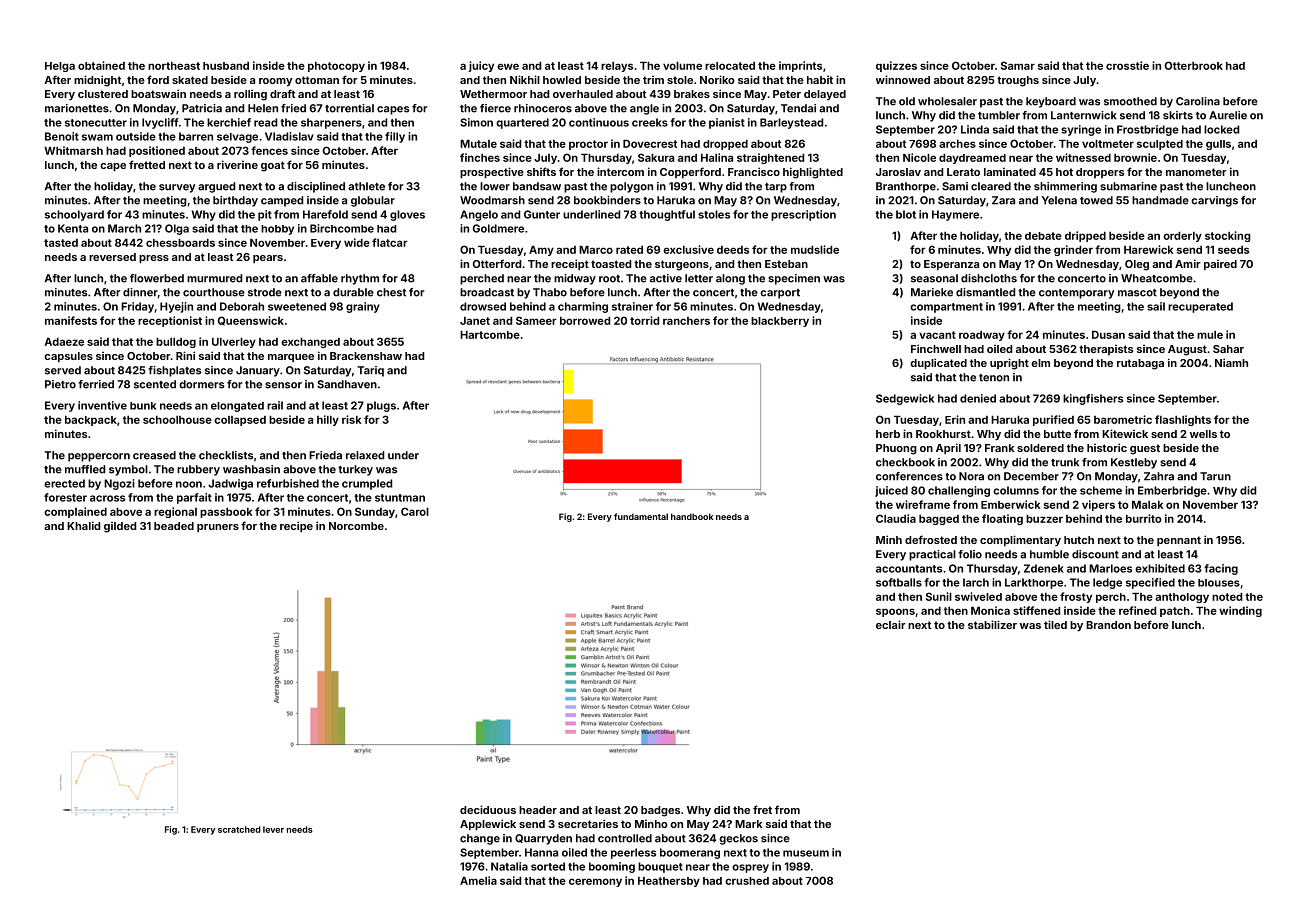 This image has width=1308, height=924. Describe the element at coordinates (1059, 200) in the image. I see `Yelena` at that location.
